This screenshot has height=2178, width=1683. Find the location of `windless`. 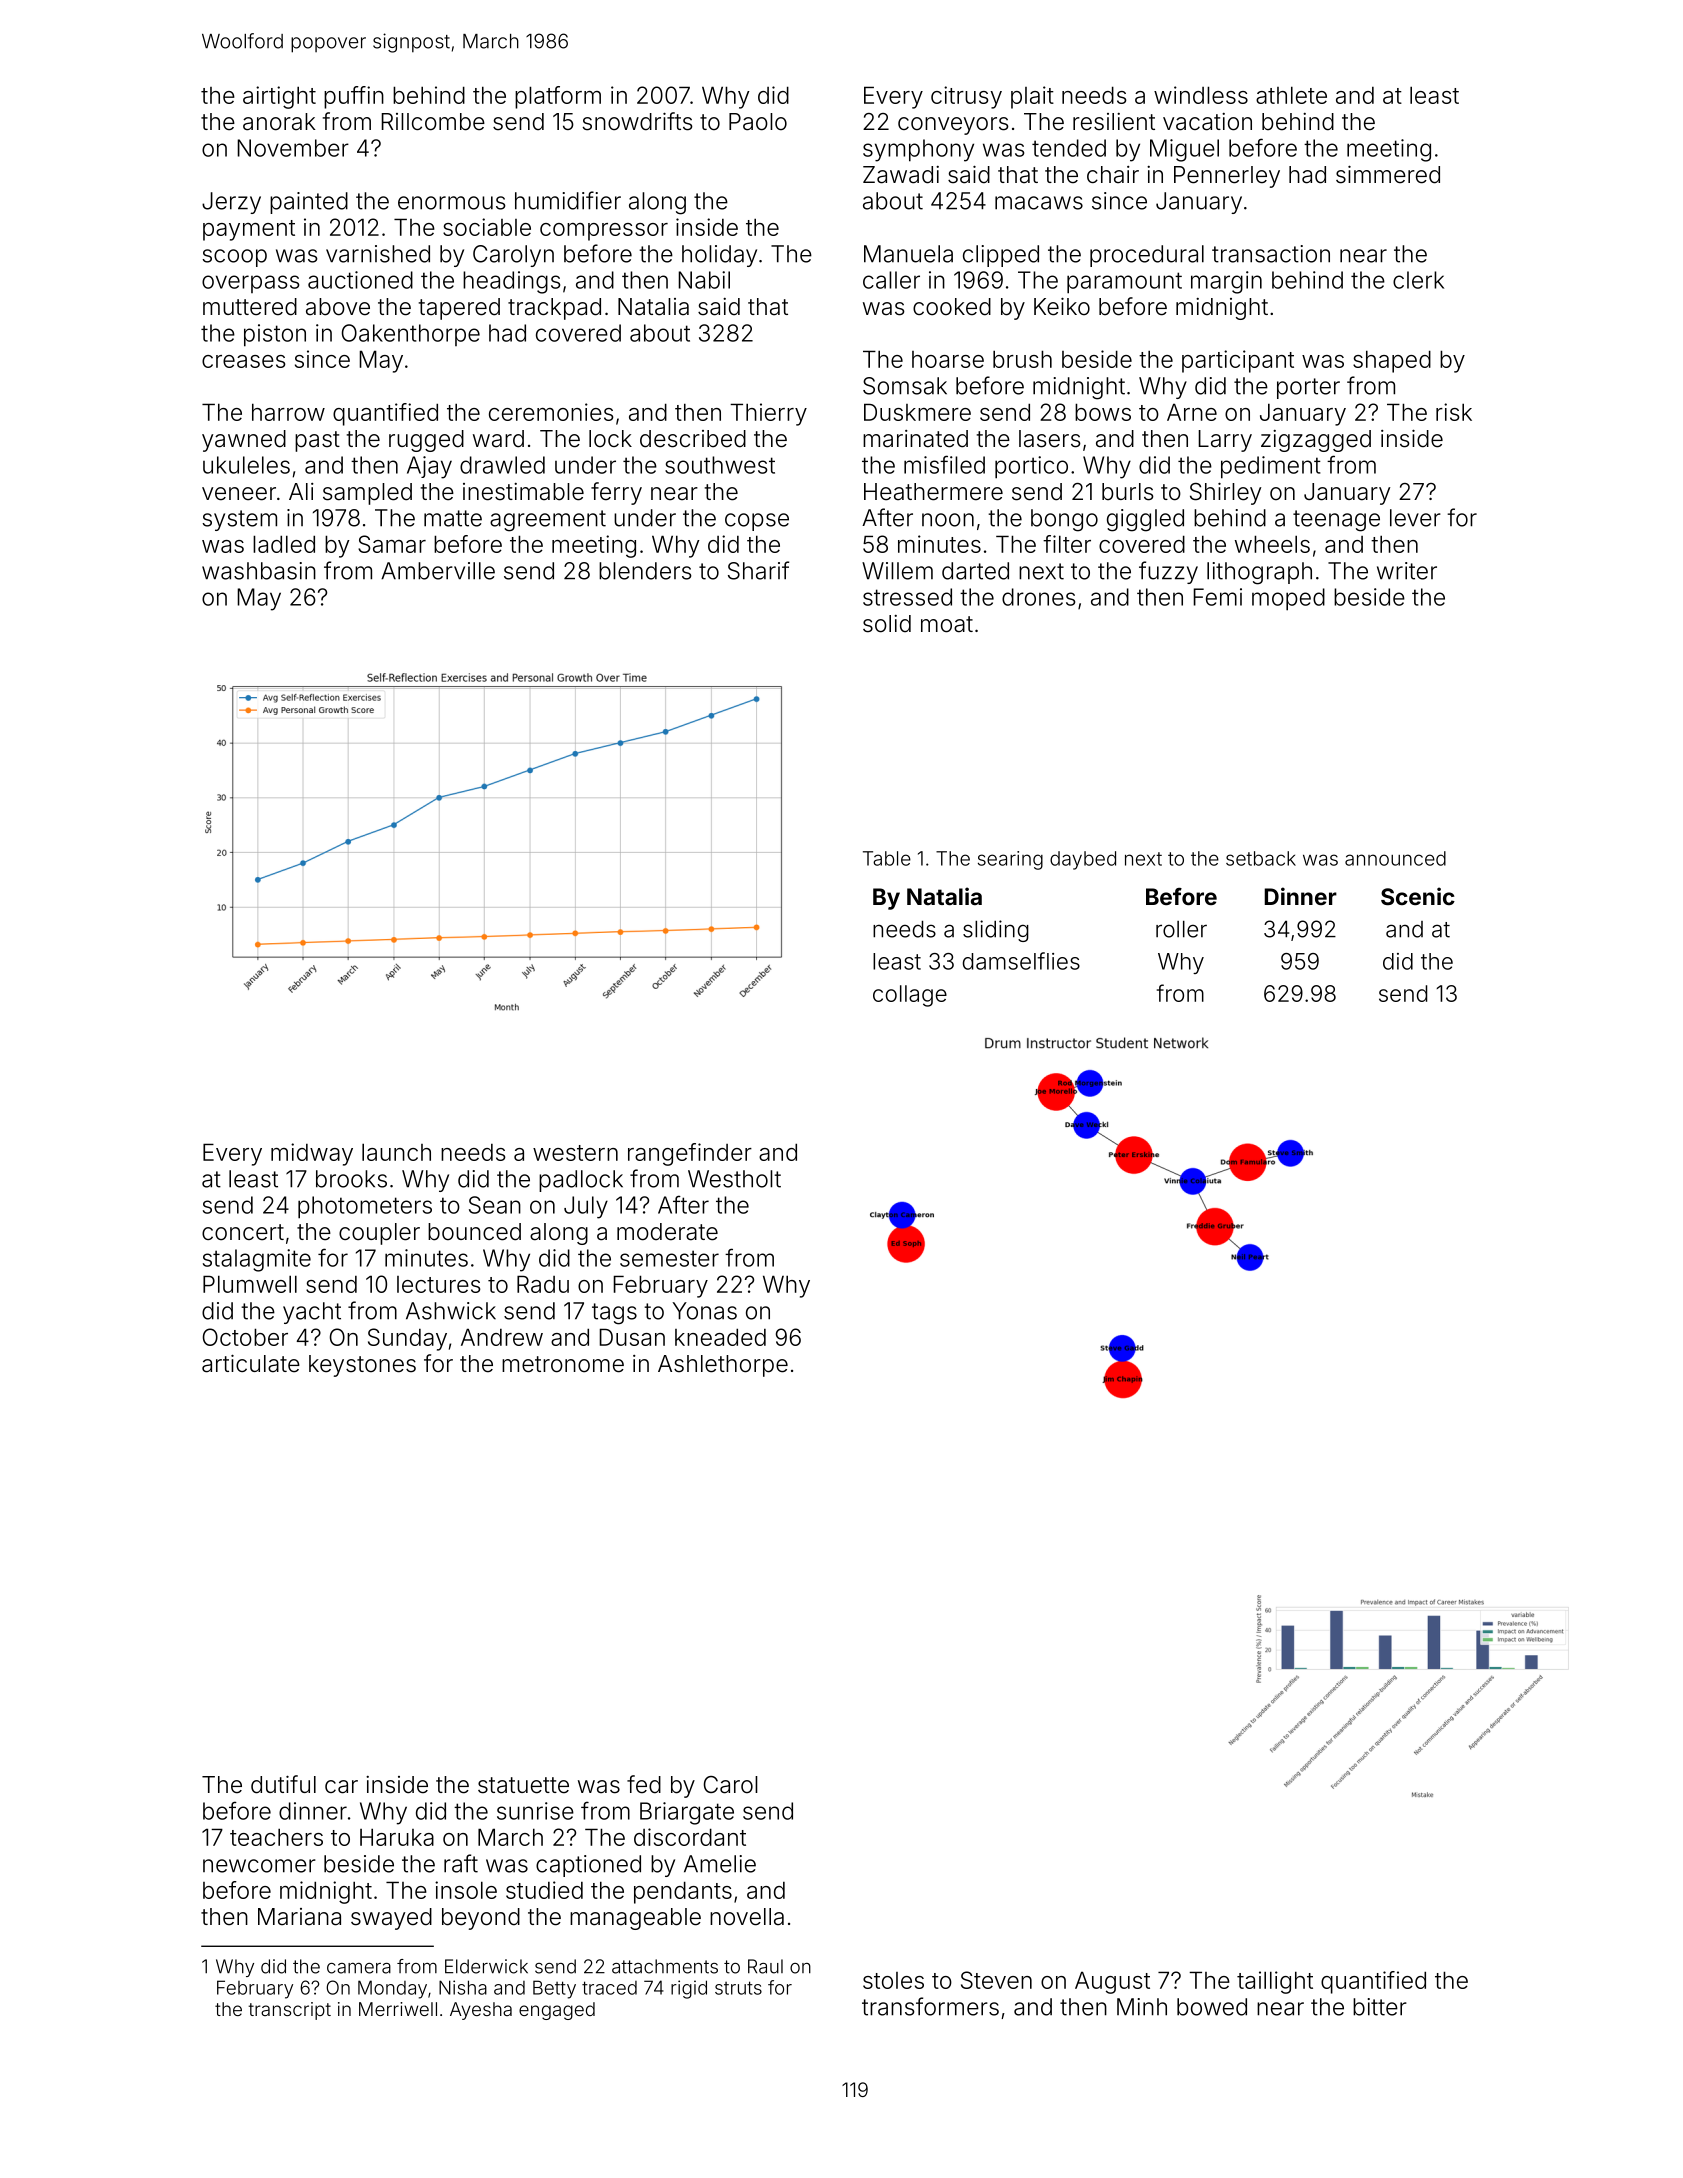

windless is located at coordinates (1201, 95).
